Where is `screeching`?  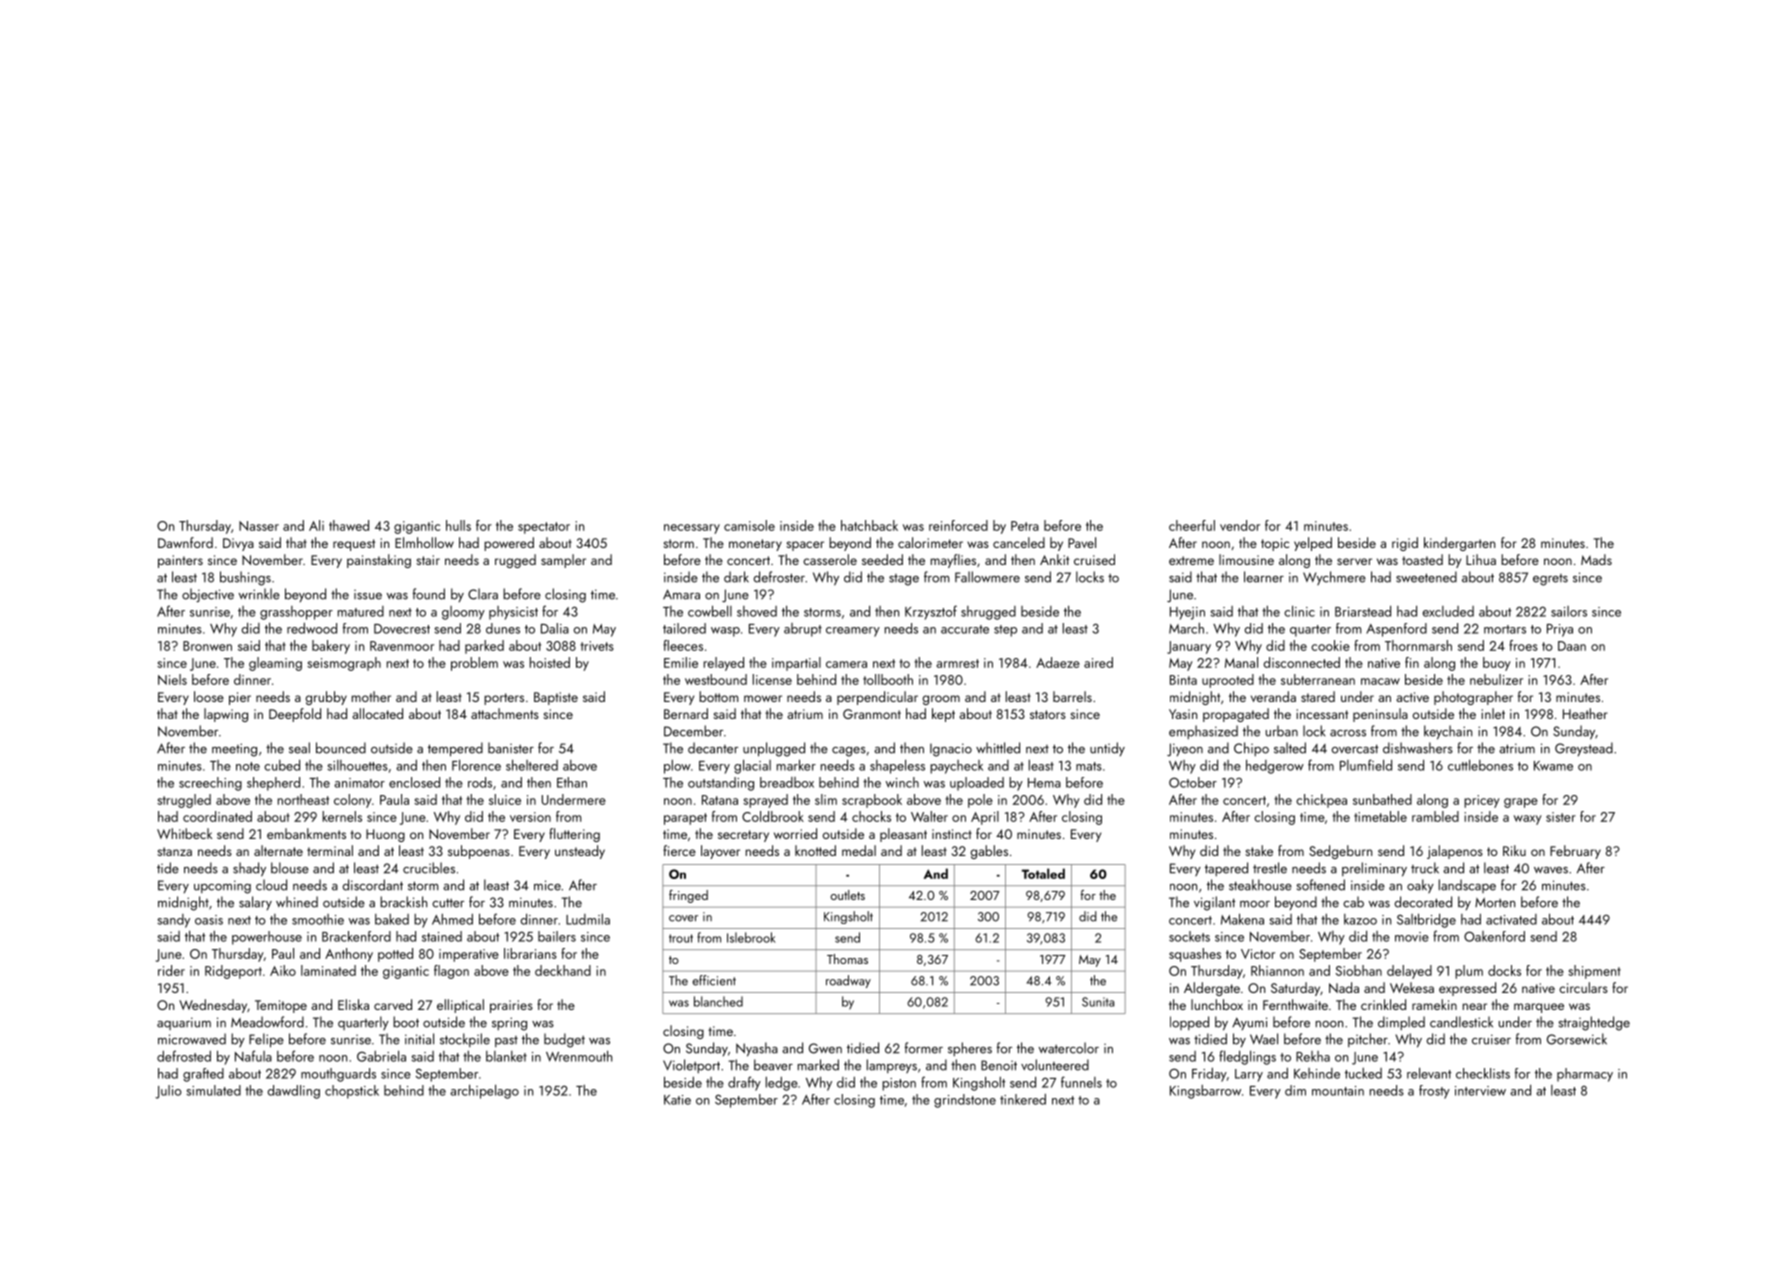 screeching is located at coordinates (210, 784).
